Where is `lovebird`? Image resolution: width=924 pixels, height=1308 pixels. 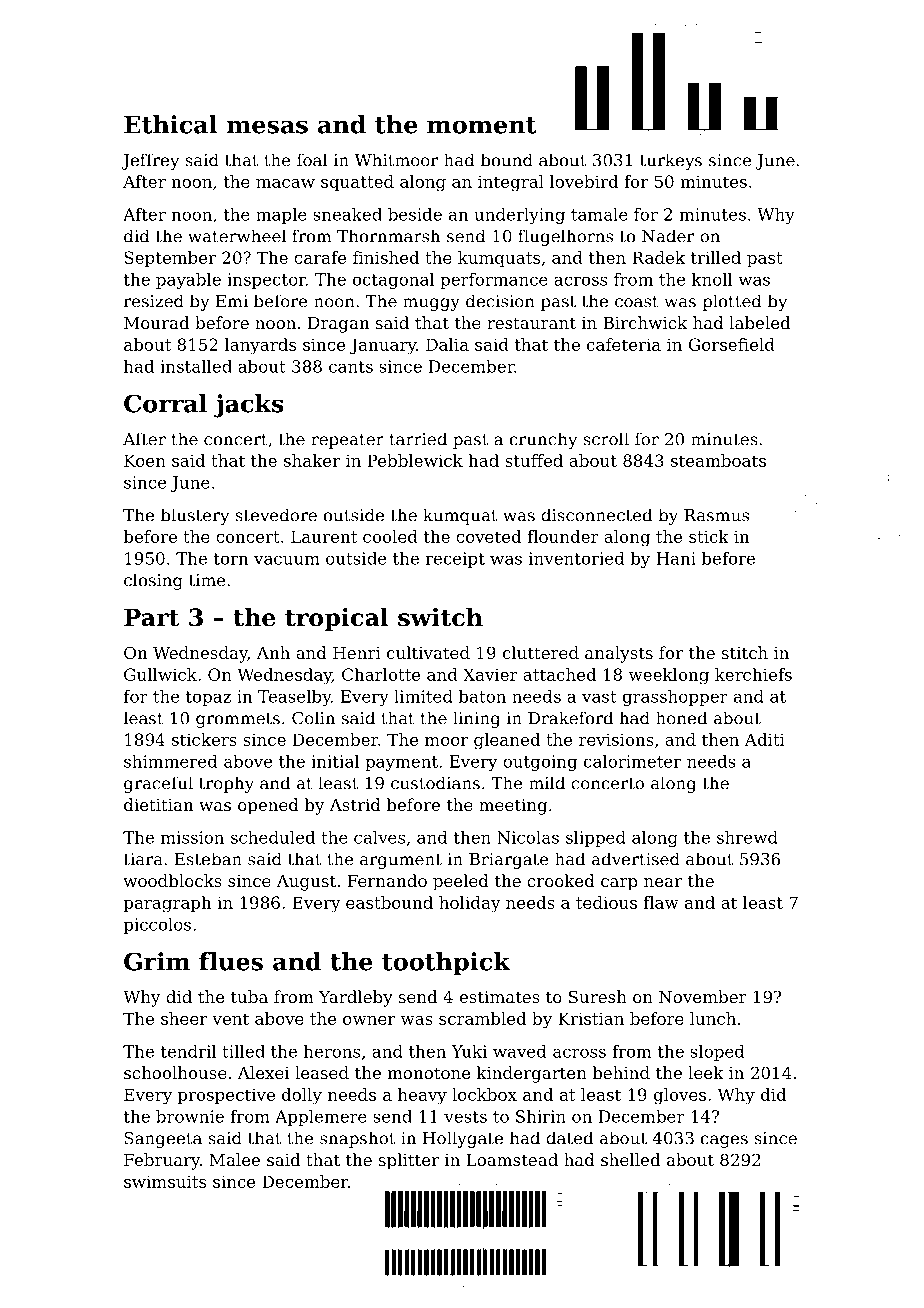
lovebird is located at coordinates (584, 181).
